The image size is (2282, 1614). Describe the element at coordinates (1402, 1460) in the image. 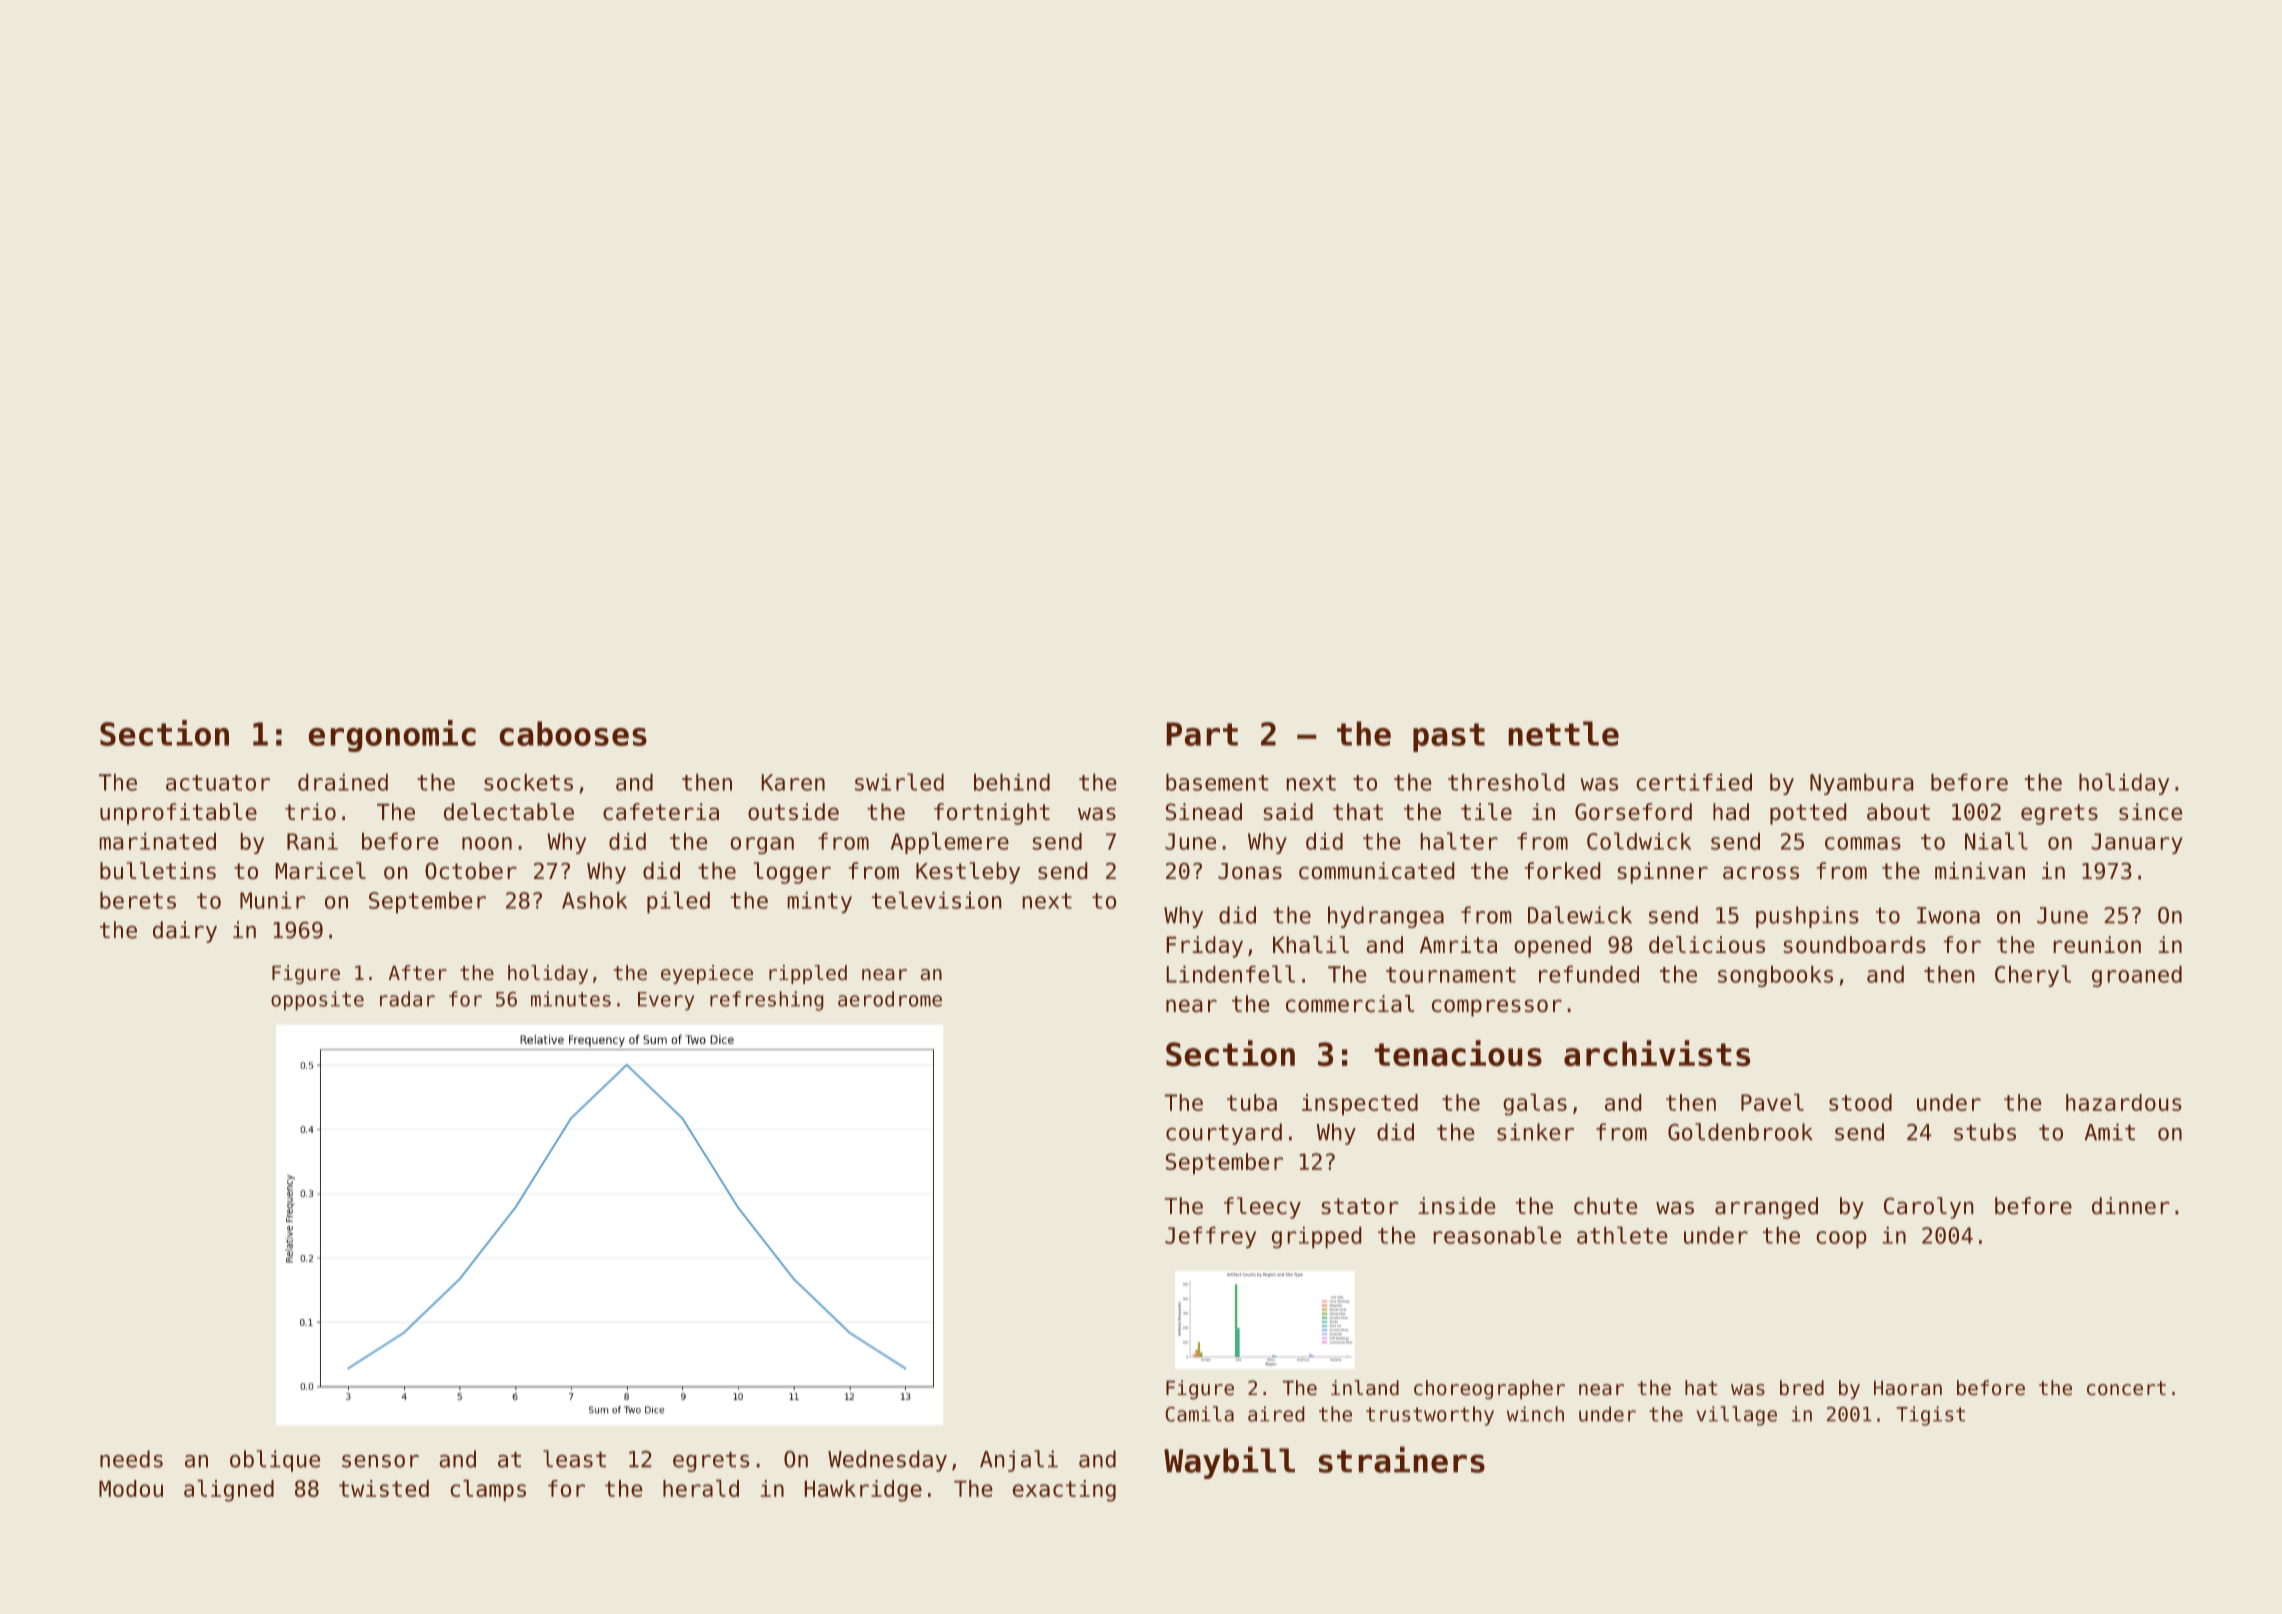

I see `strainers` at that location.
